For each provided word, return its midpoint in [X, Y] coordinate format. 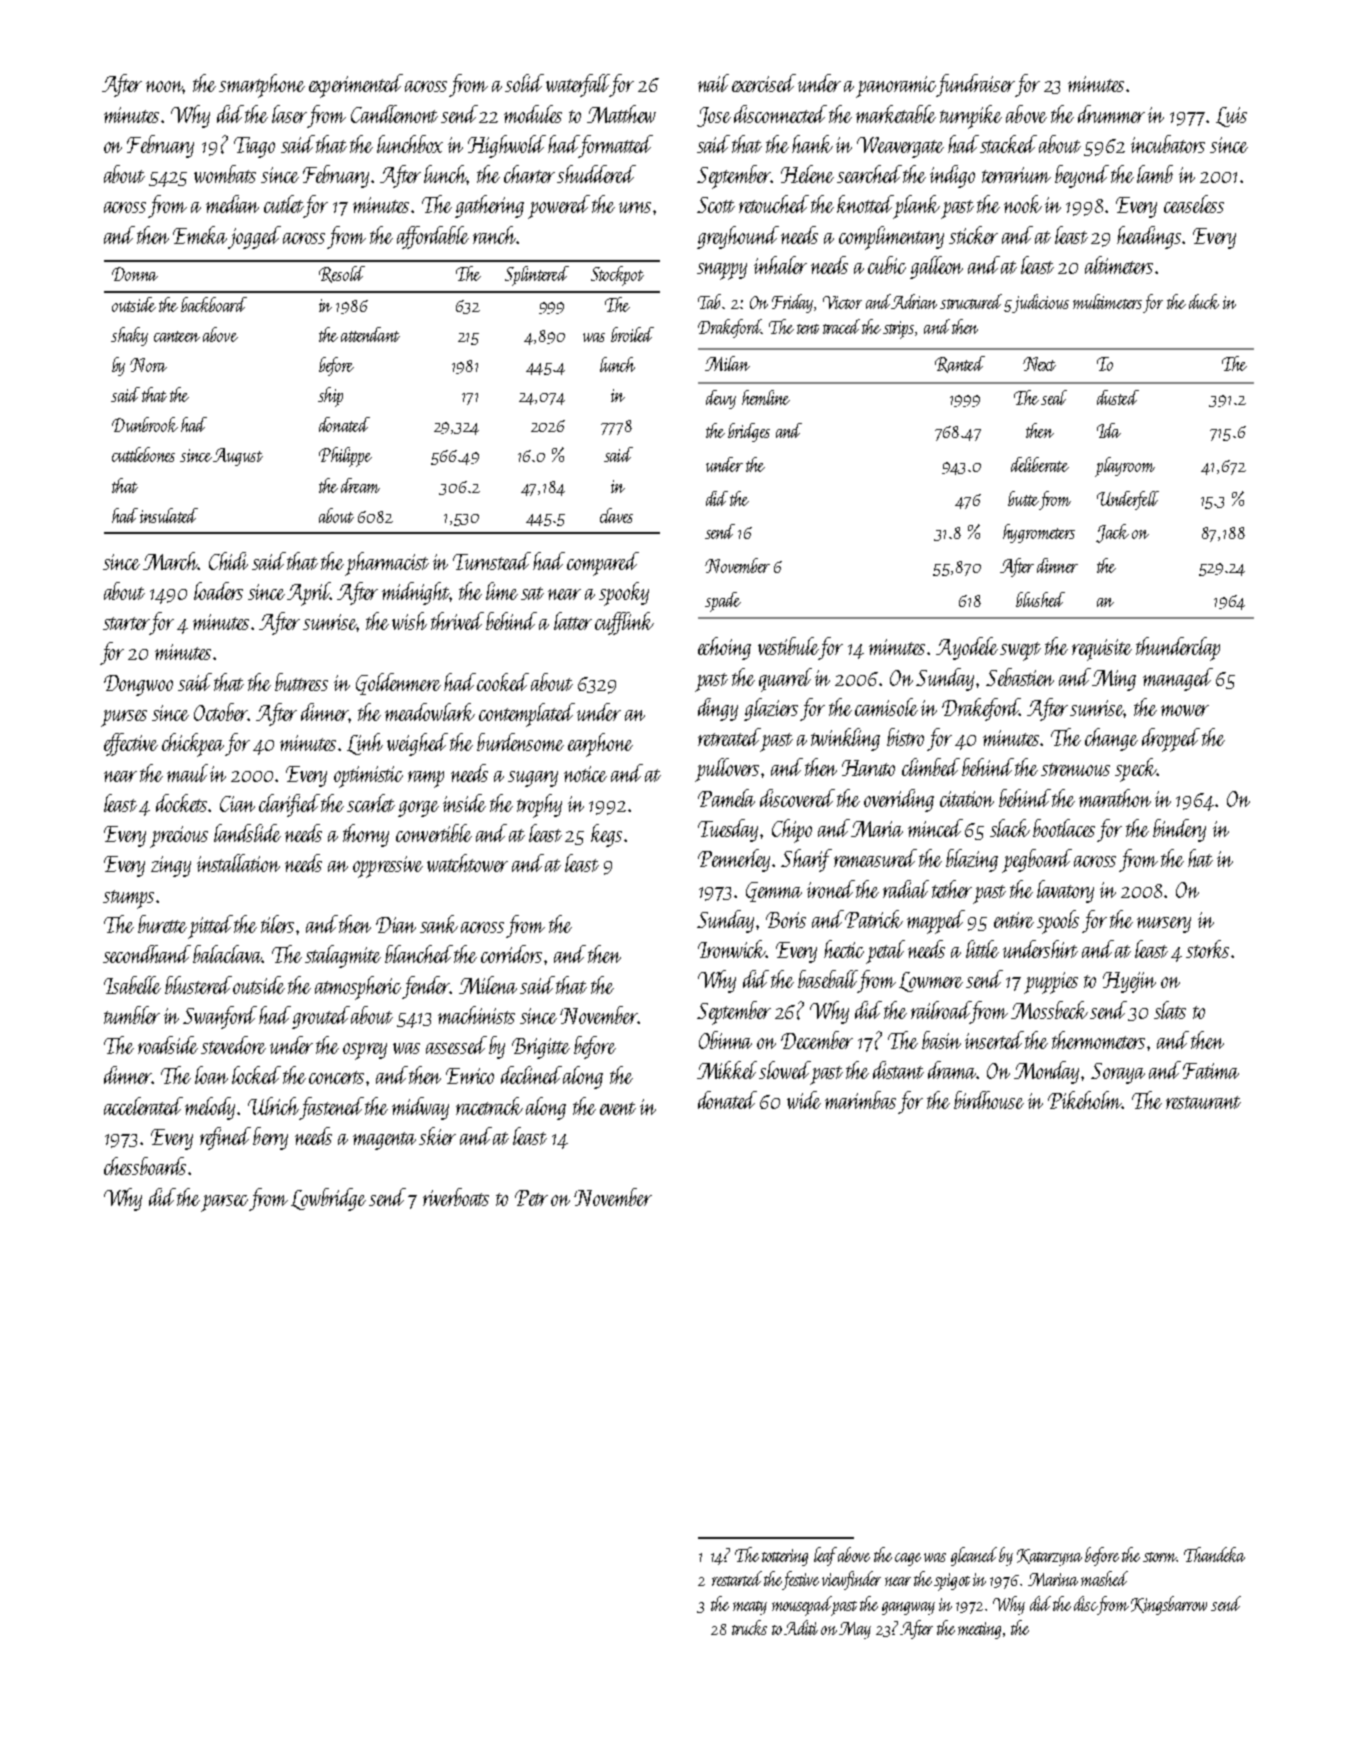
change [1111, 739]
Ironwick [732, 949]
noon [165, 87]
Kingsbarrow [1169, 1605]
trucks [749, 1627]
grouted [321, 1017]
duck [1204, 301]
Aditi [801, 1627]
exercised [764, 83]
